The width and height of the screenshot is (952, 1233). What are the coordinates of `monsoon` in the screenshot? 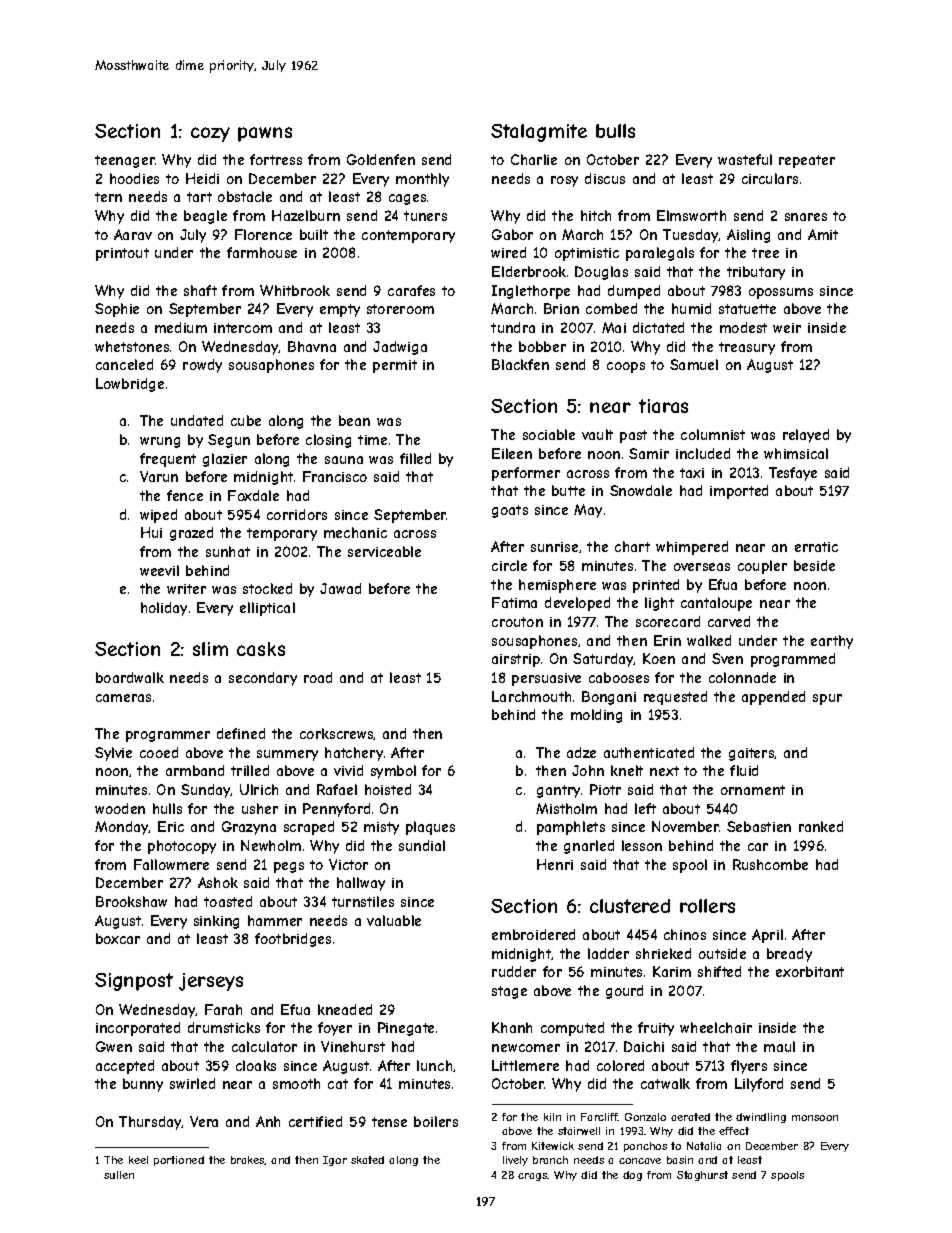 It's located at (815, 1118).
